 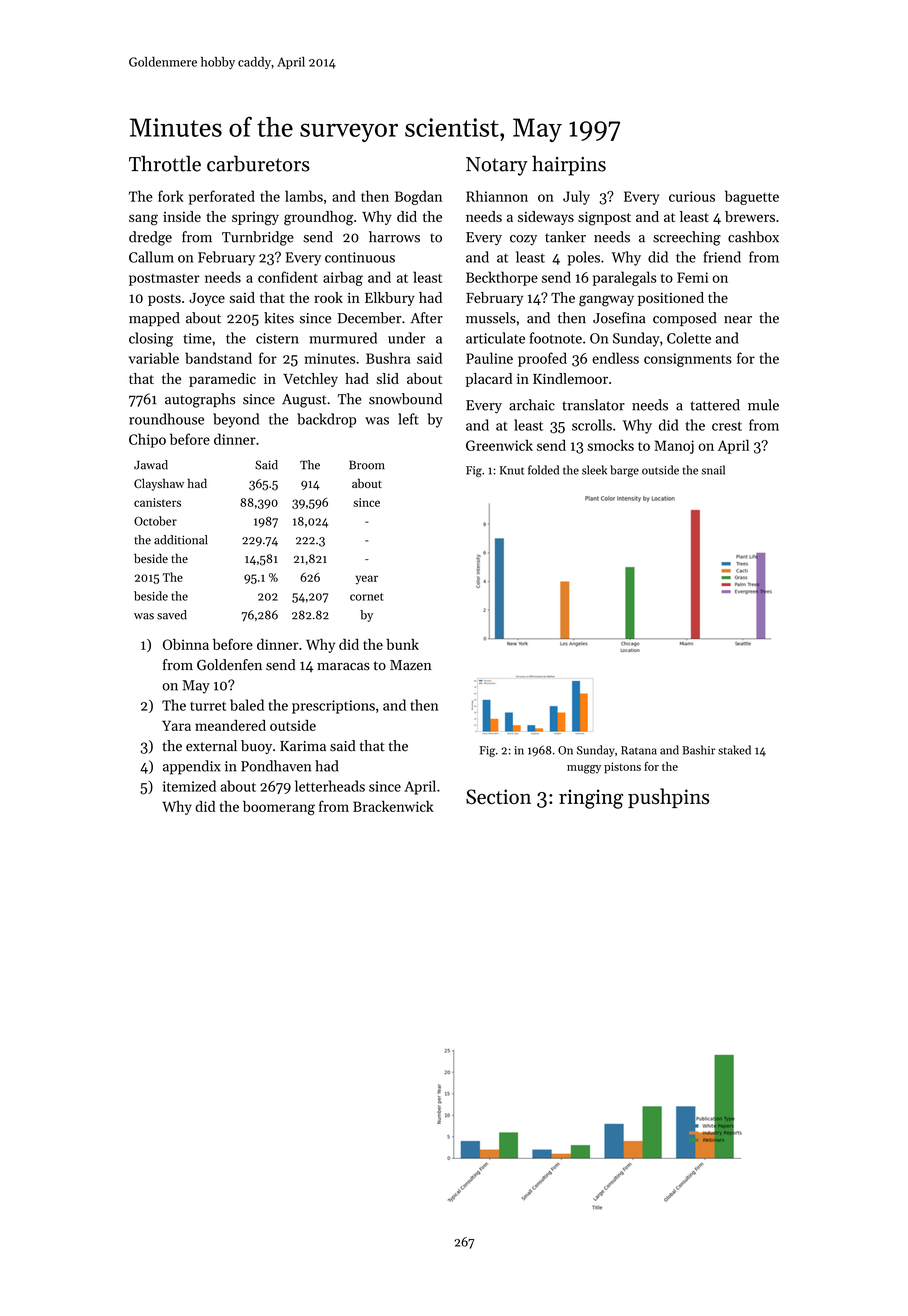 I want to click on Chipo, so click(x=147, y=440).
